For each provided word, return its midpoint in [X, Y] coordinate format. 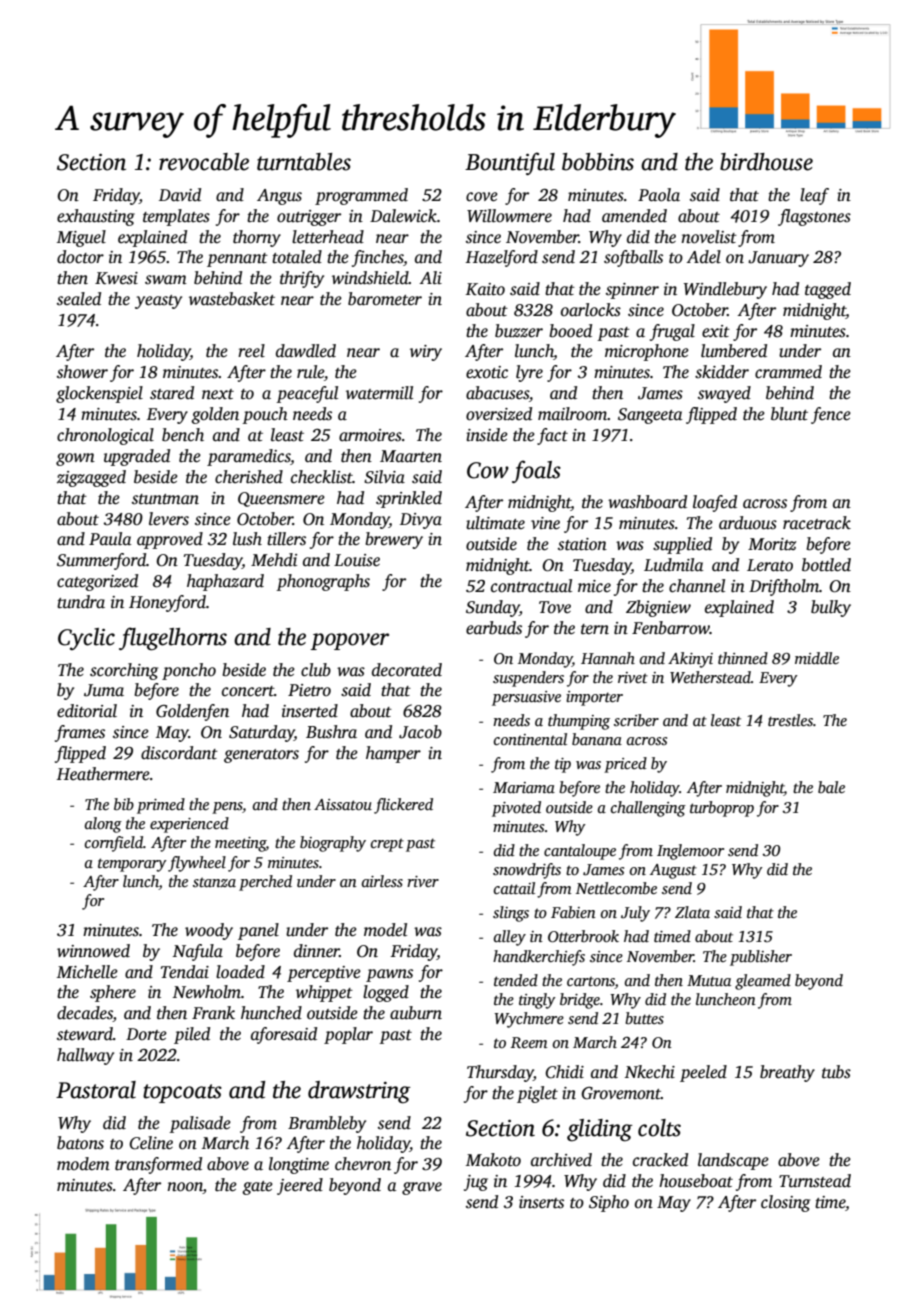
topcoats [182, 1093]
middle [817, 658]
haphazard [225, 582]
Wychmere [529, 1020]
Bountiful [510, 163]
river [423, 881]
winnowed [93, 951]
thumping [579, 722]
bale [831, 787]
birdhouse [766, 162]
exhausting [96, 217]
